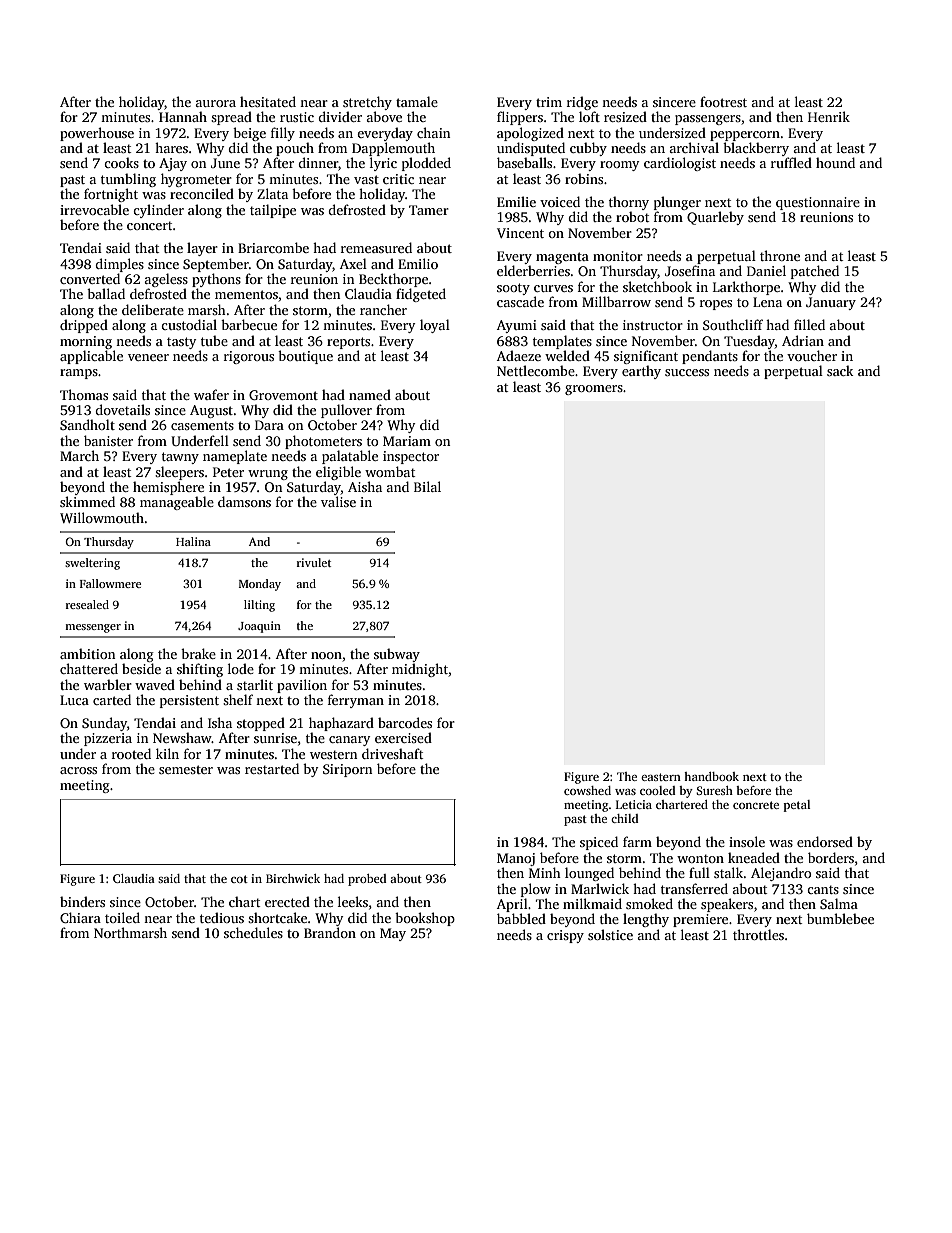 The image size is (952, 1233). I want to click on cot, so click(239, 879).
